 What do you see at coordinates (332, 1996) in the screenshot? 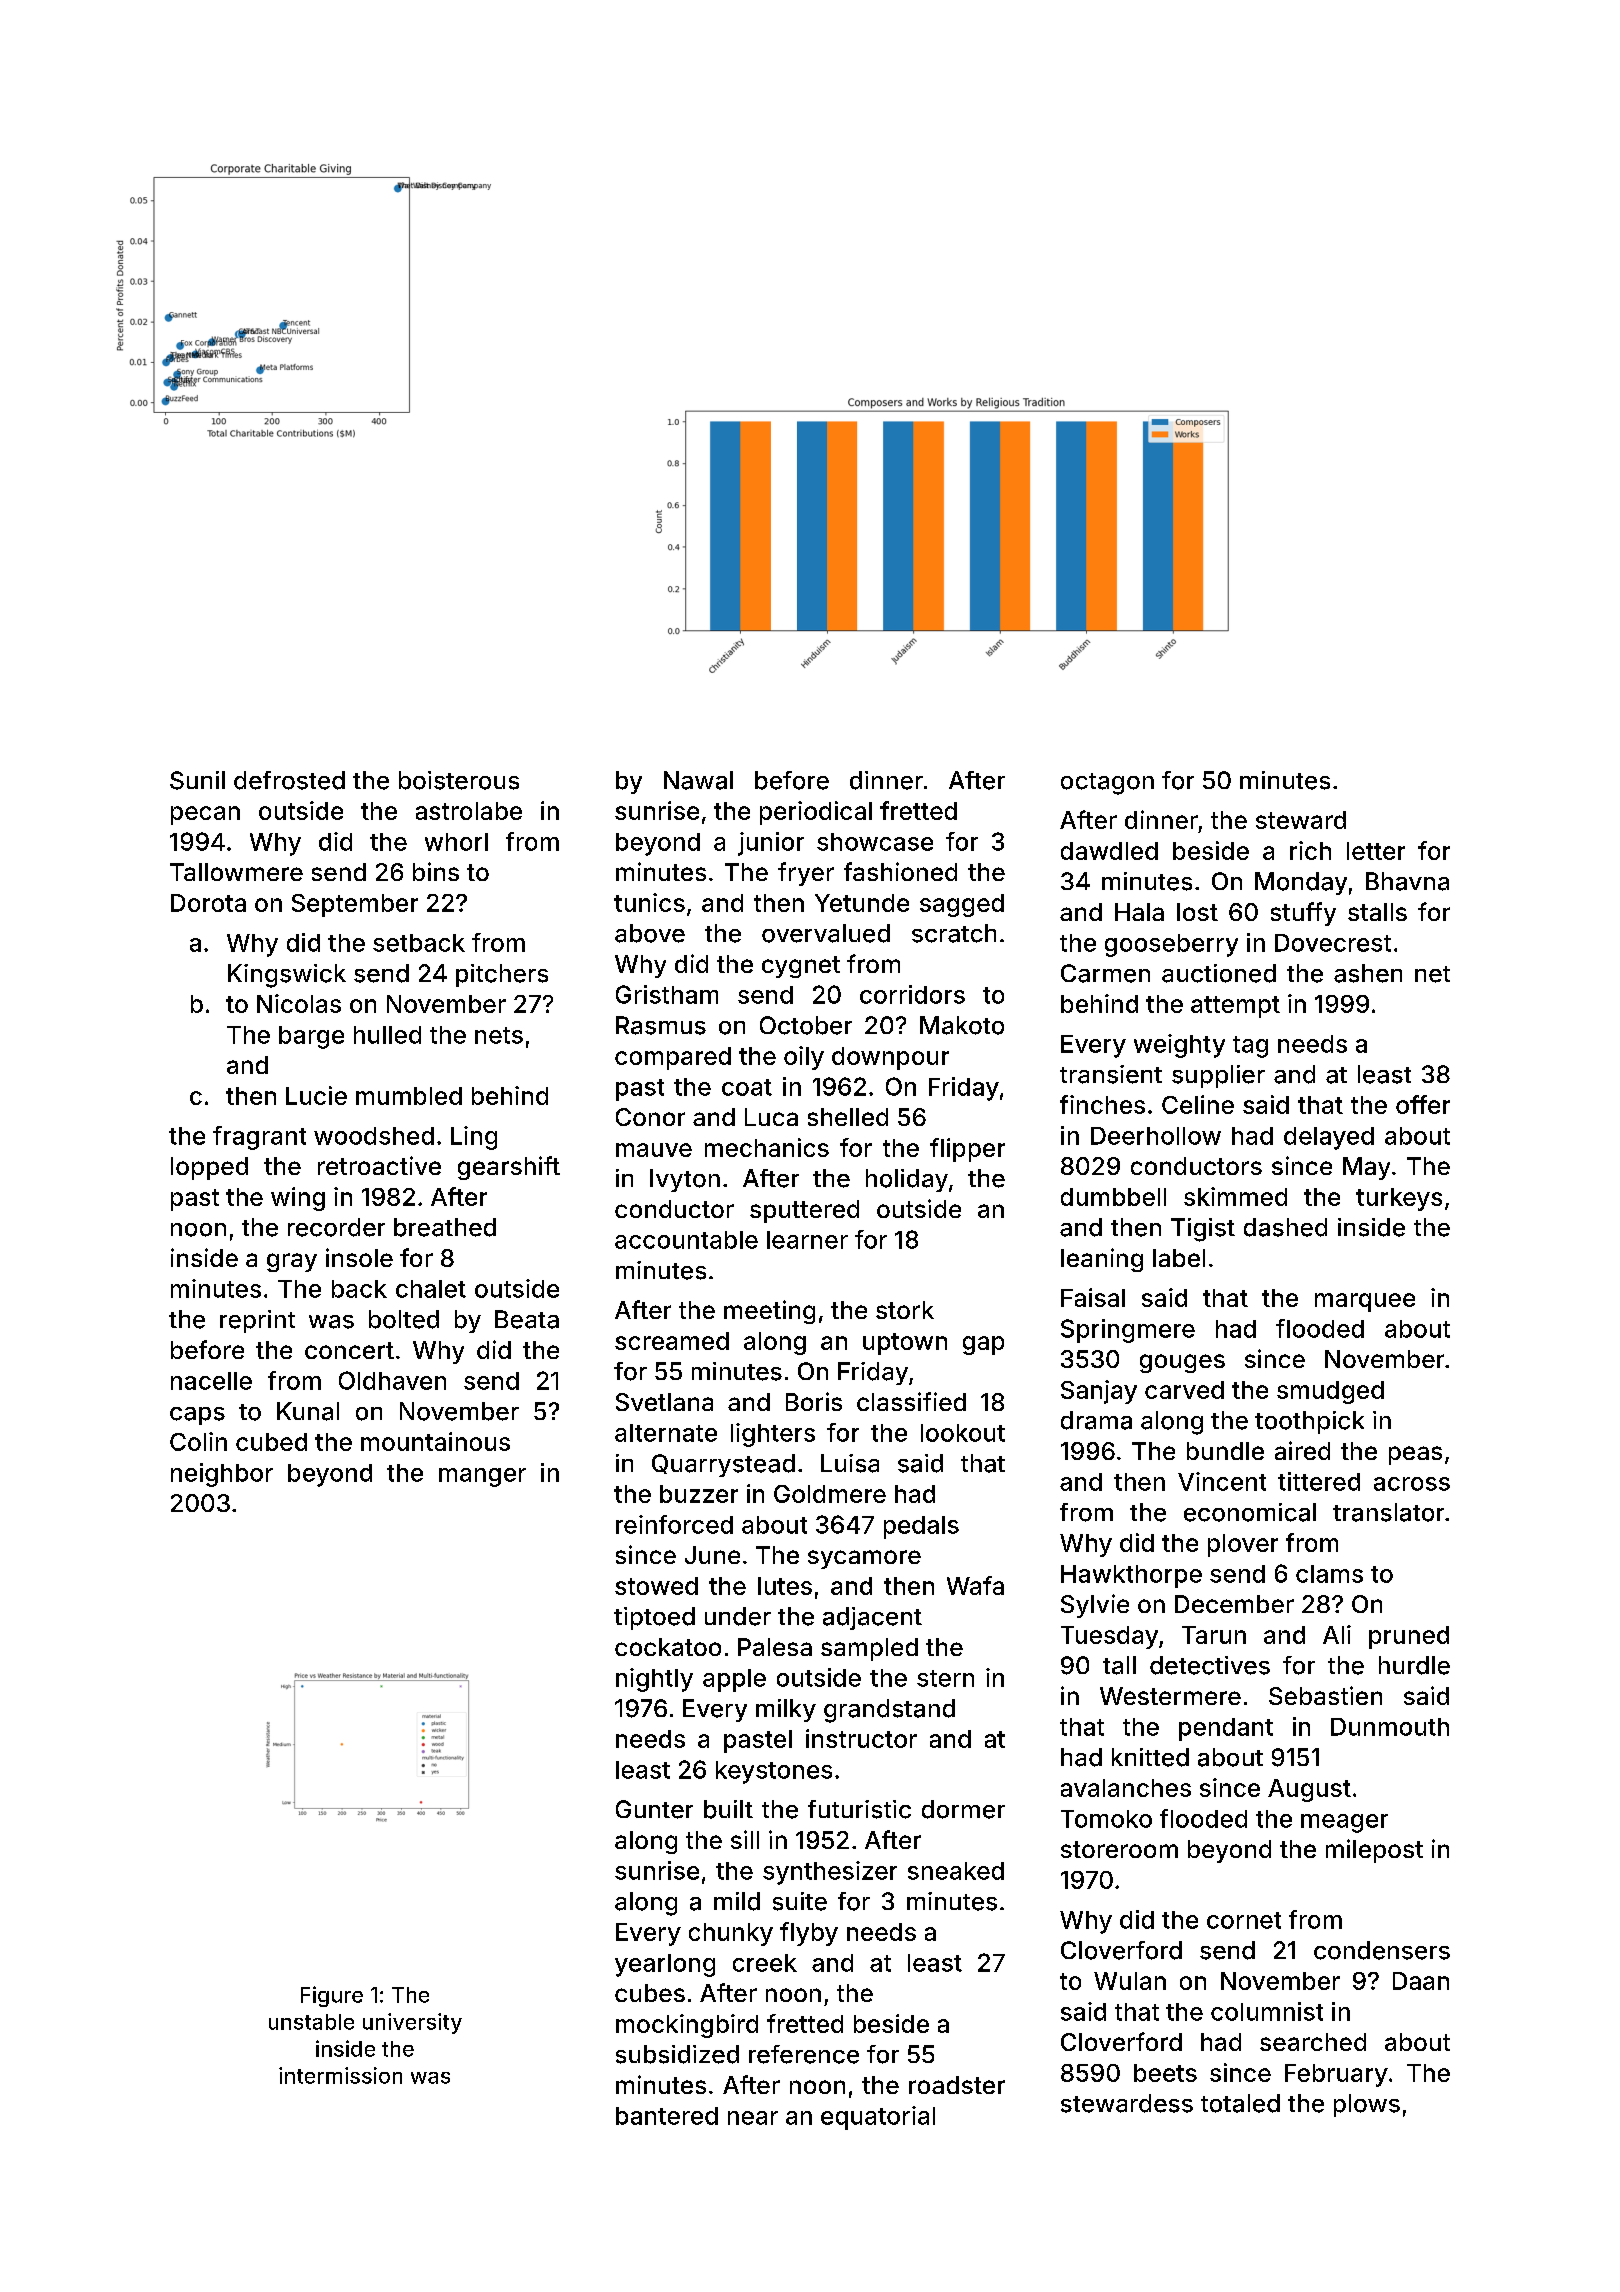
I see `Figure` at bounding box center [332, 1996].
